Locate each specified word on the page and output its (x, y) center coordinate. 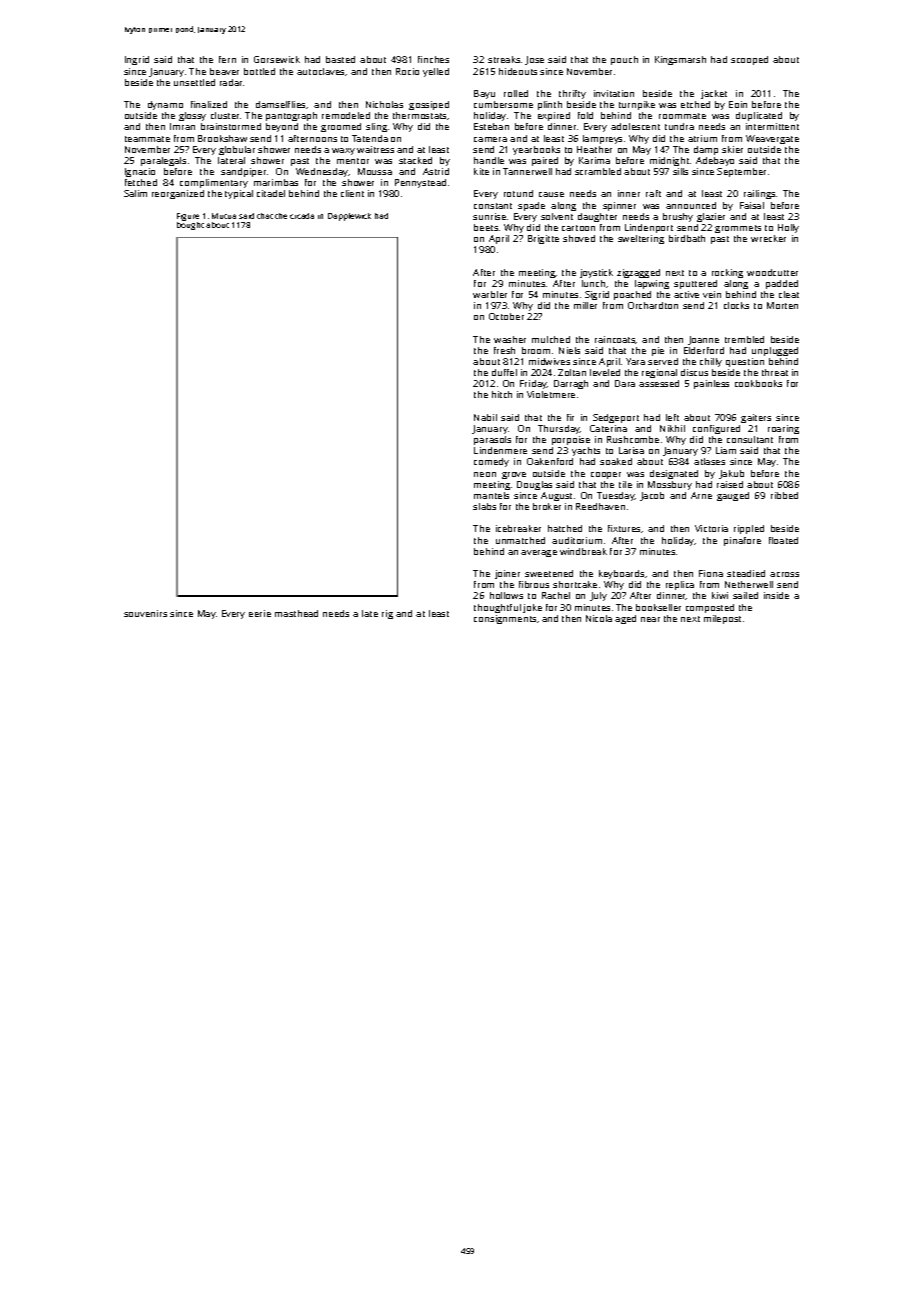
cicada (302, 216)
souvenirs (145, 613)
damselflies (280, 104)
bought (190, 226)
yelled (436, 72)
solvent (557, 216)
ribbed (784, 495)
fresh (504, 350)
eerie (260, 613)
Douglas (534, 485)
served (663, 361)
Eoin (738, 104)
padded (782, 284)
